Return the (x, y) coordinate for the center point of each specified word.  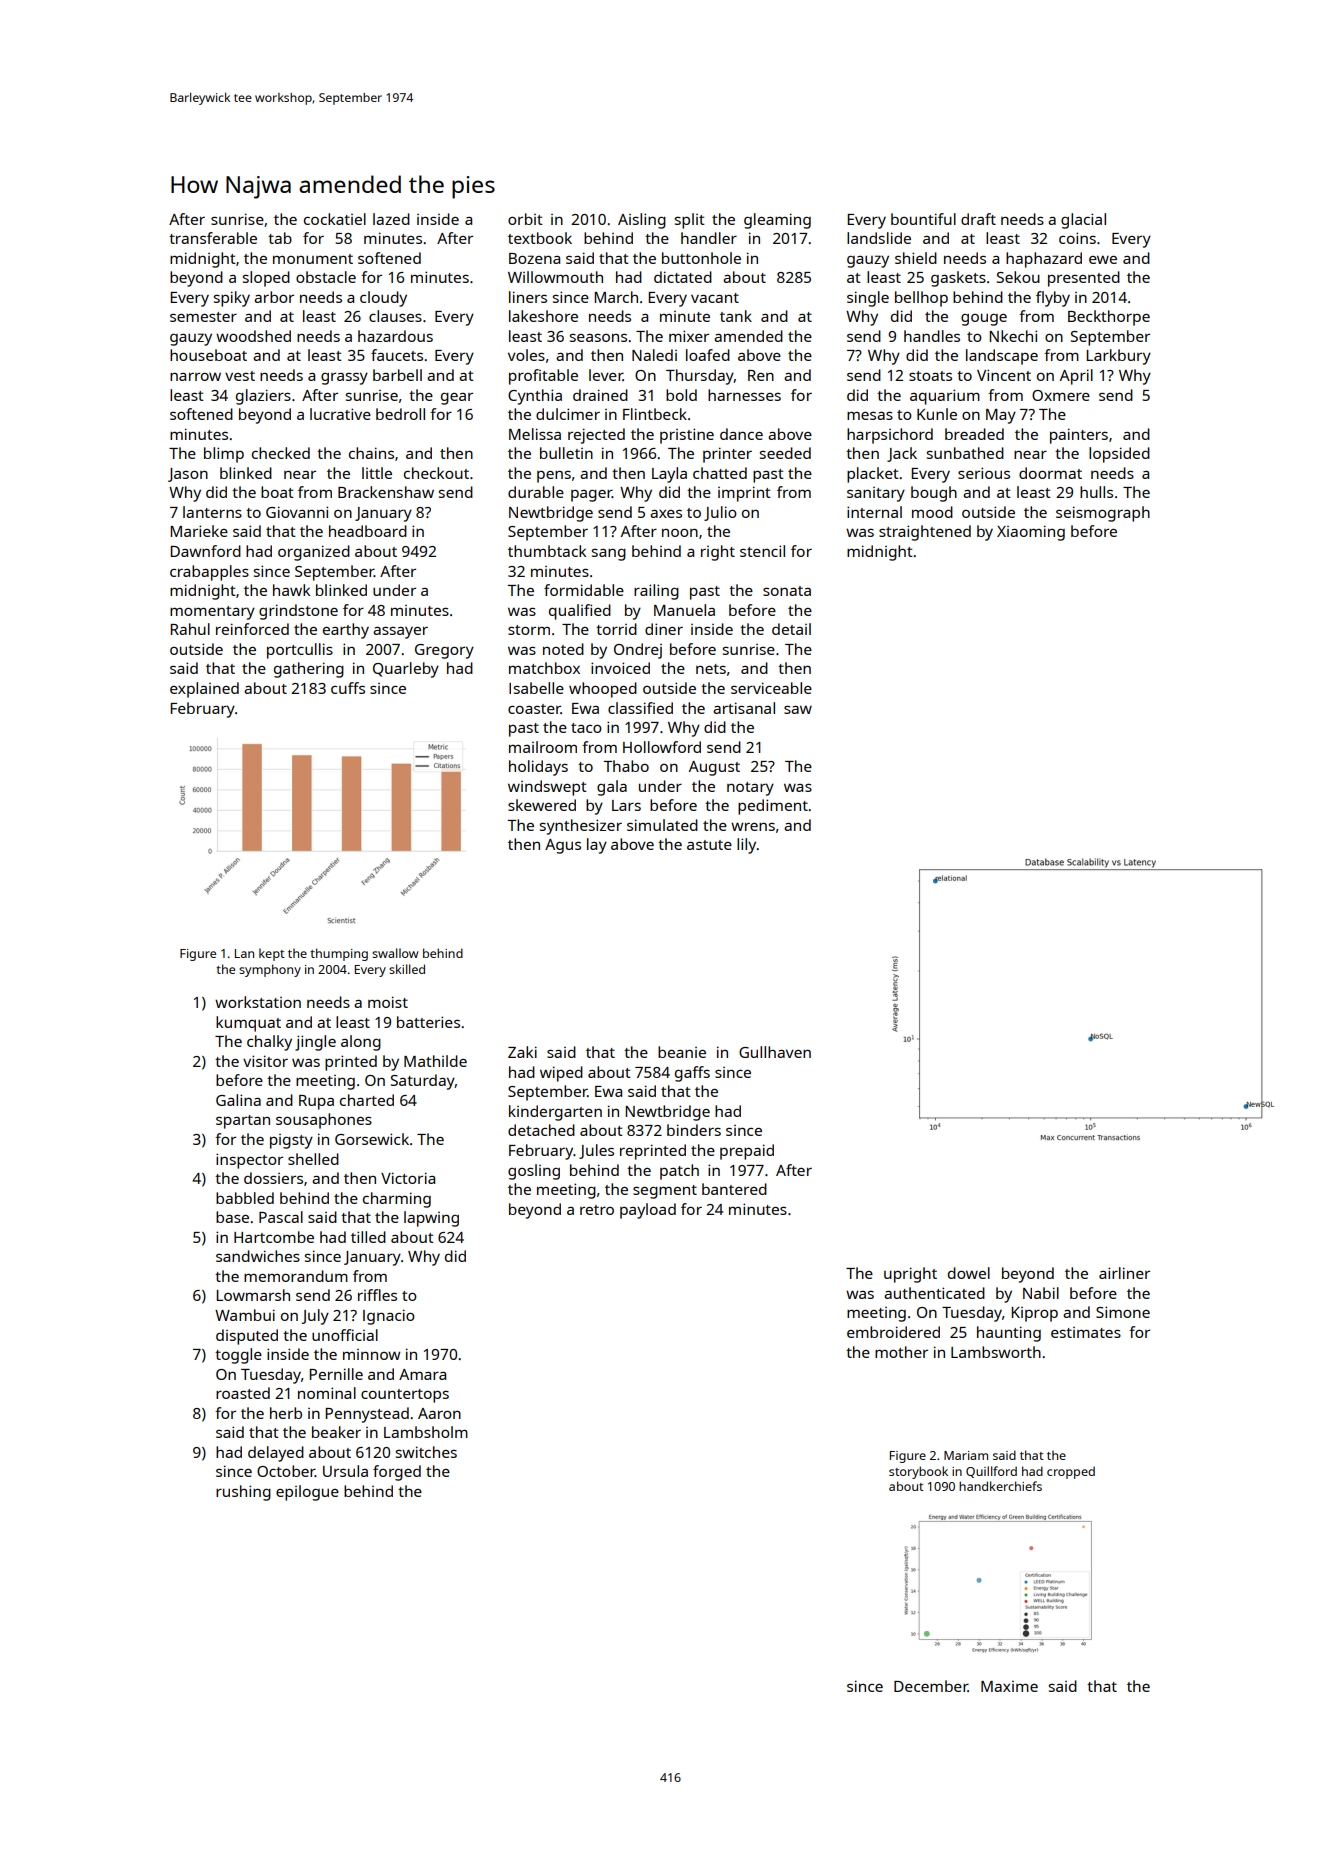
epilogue (307, 1493)
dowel (969, 1273)
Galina (238, 1100)
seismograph (1103, 514)
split (690, 221)
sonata (787, 591)
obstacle (326, 277)
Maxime (1009, 1686)
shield (916, 258)
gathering (309, 670)
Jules (596, 1151)
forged (397, 1473)
